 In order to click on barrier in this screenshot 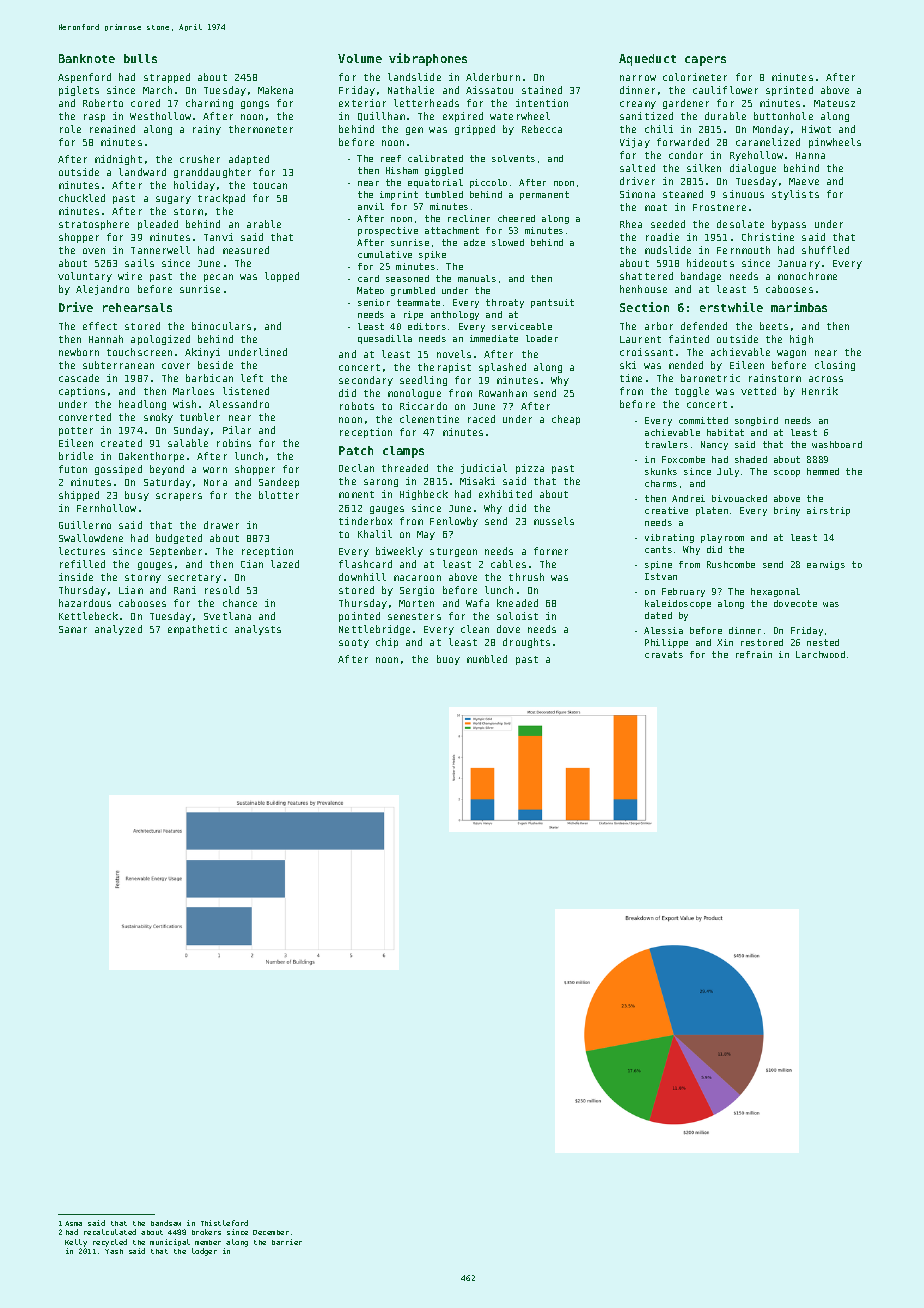, I will do `click(287, 1242)`.
